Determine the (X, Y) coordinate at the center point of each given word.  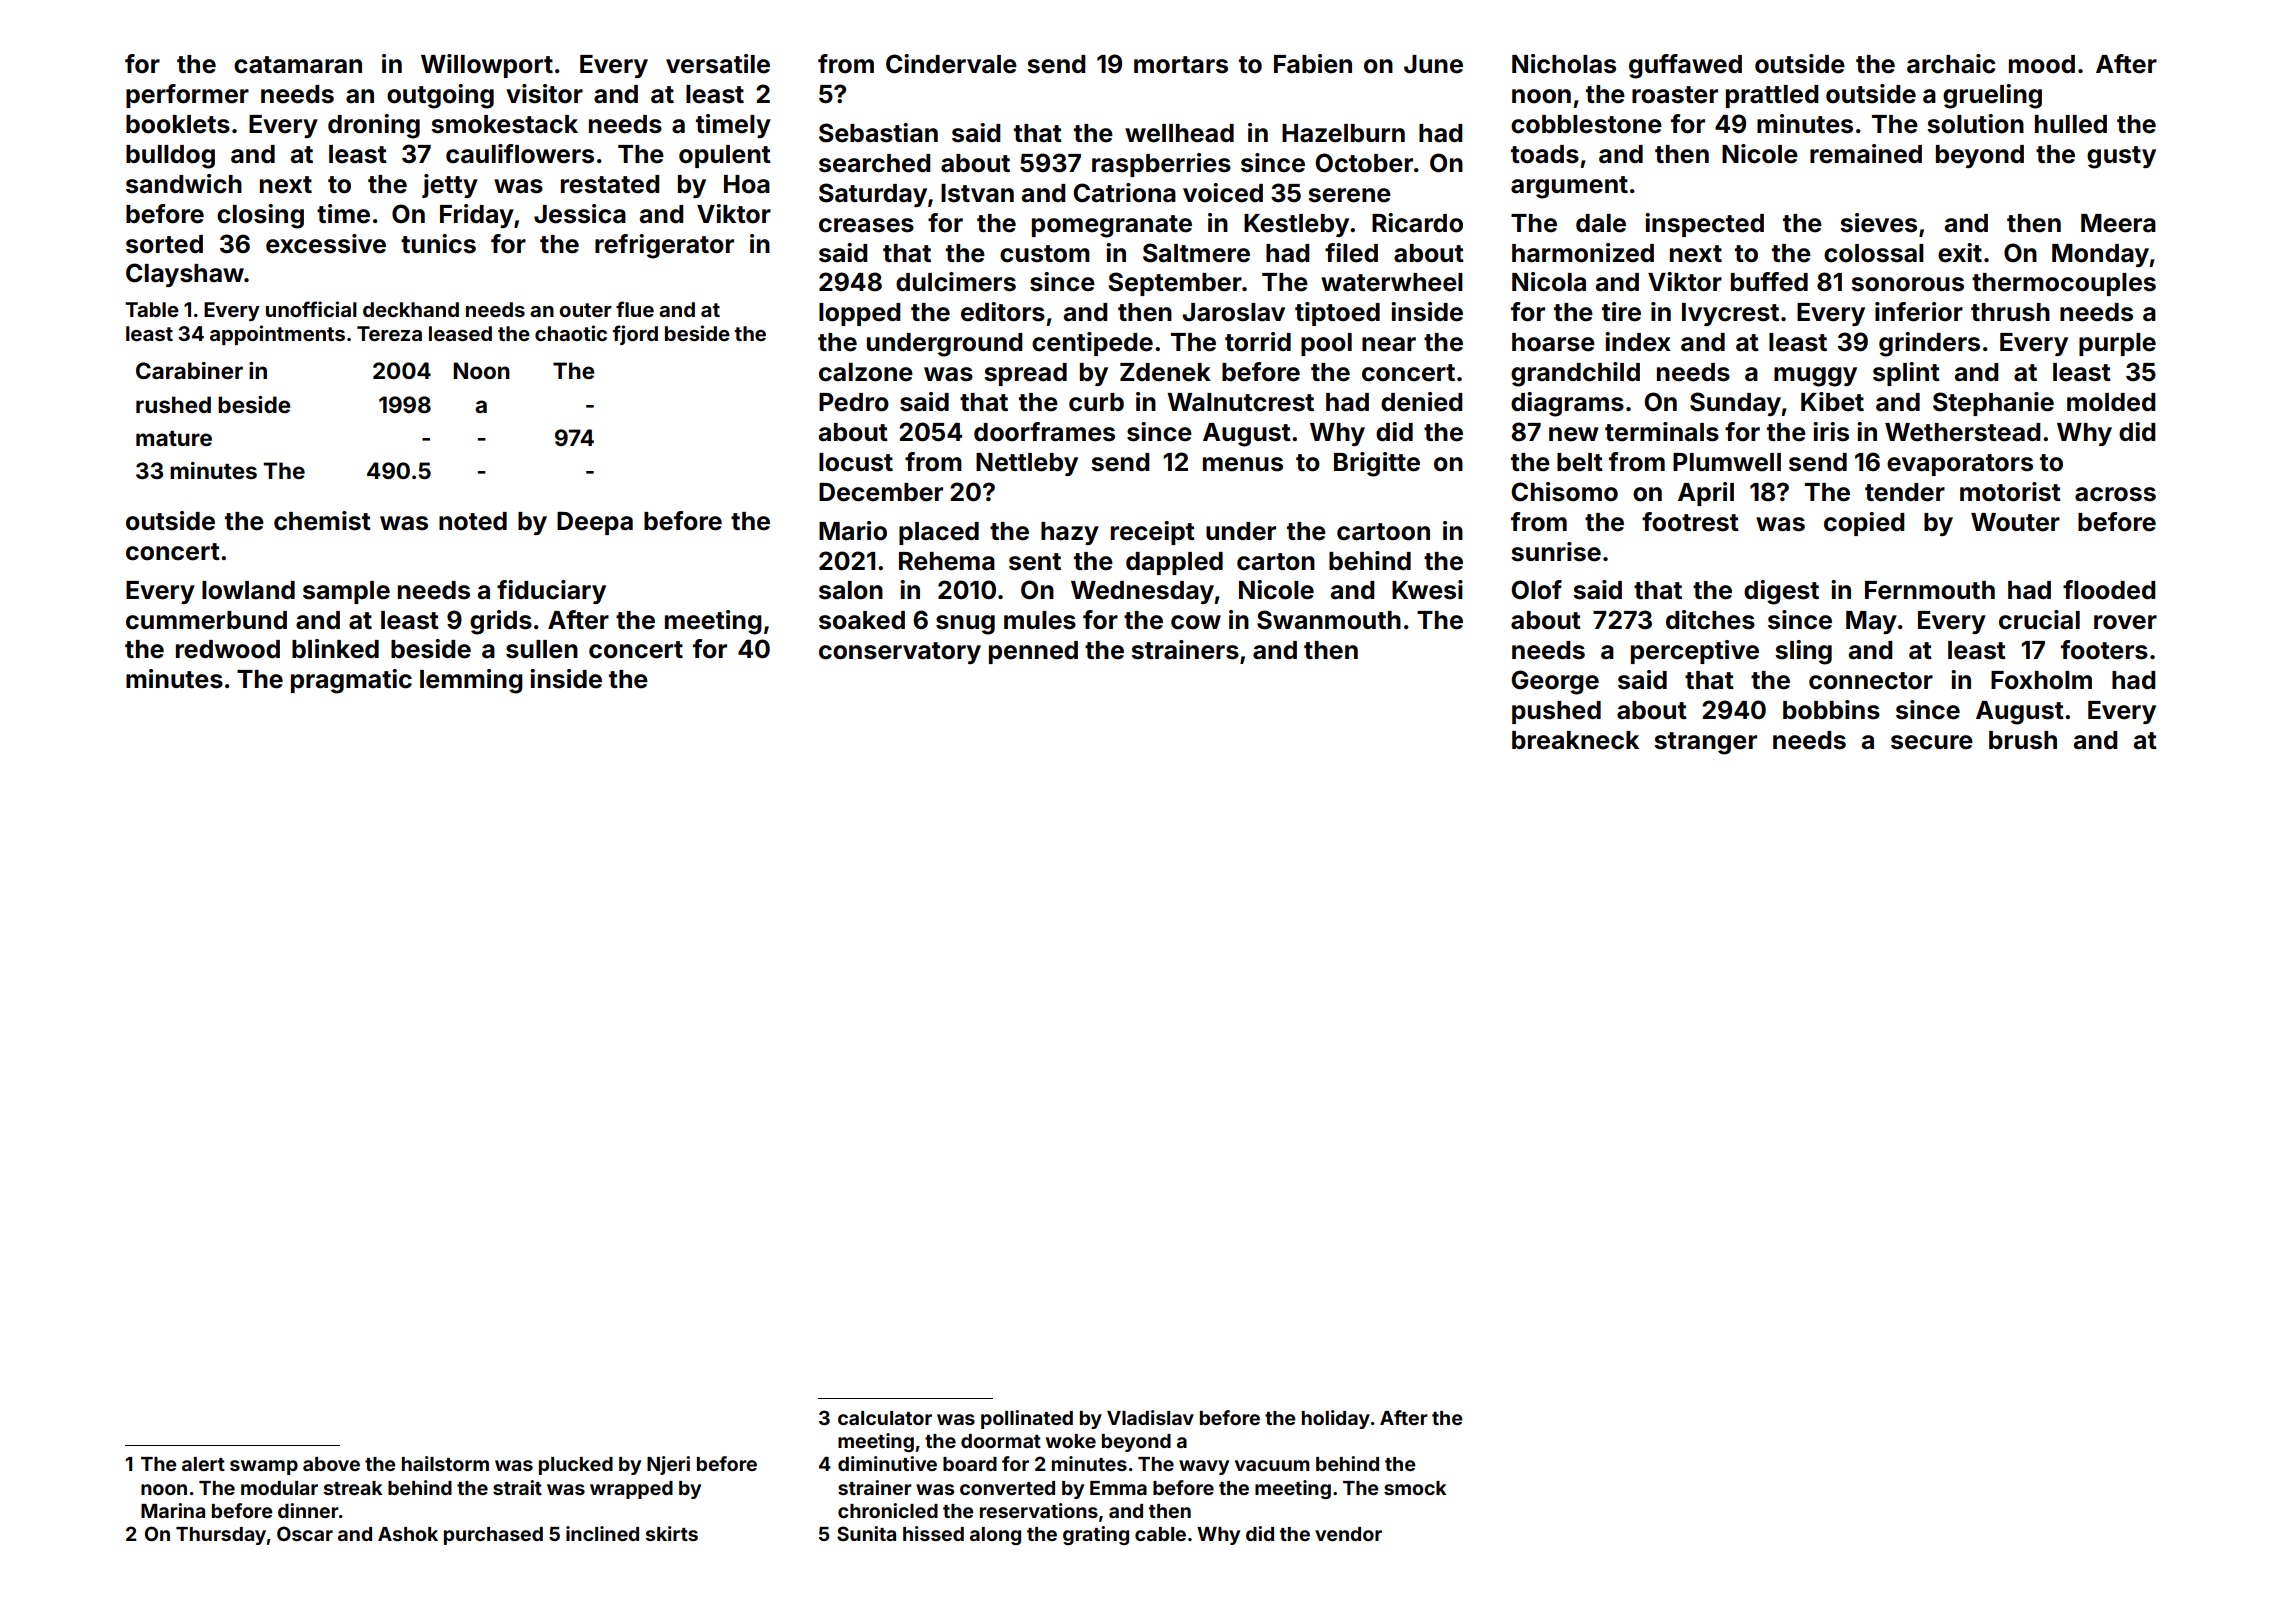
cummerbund (206, 620)
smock (1415, 1488)
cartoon (1383, 532)
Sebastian (878, 133)
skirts (672, 1533)
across (2115, 494)
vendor (1348, 1534)
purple (2117, 344)
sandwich (184, 184)
